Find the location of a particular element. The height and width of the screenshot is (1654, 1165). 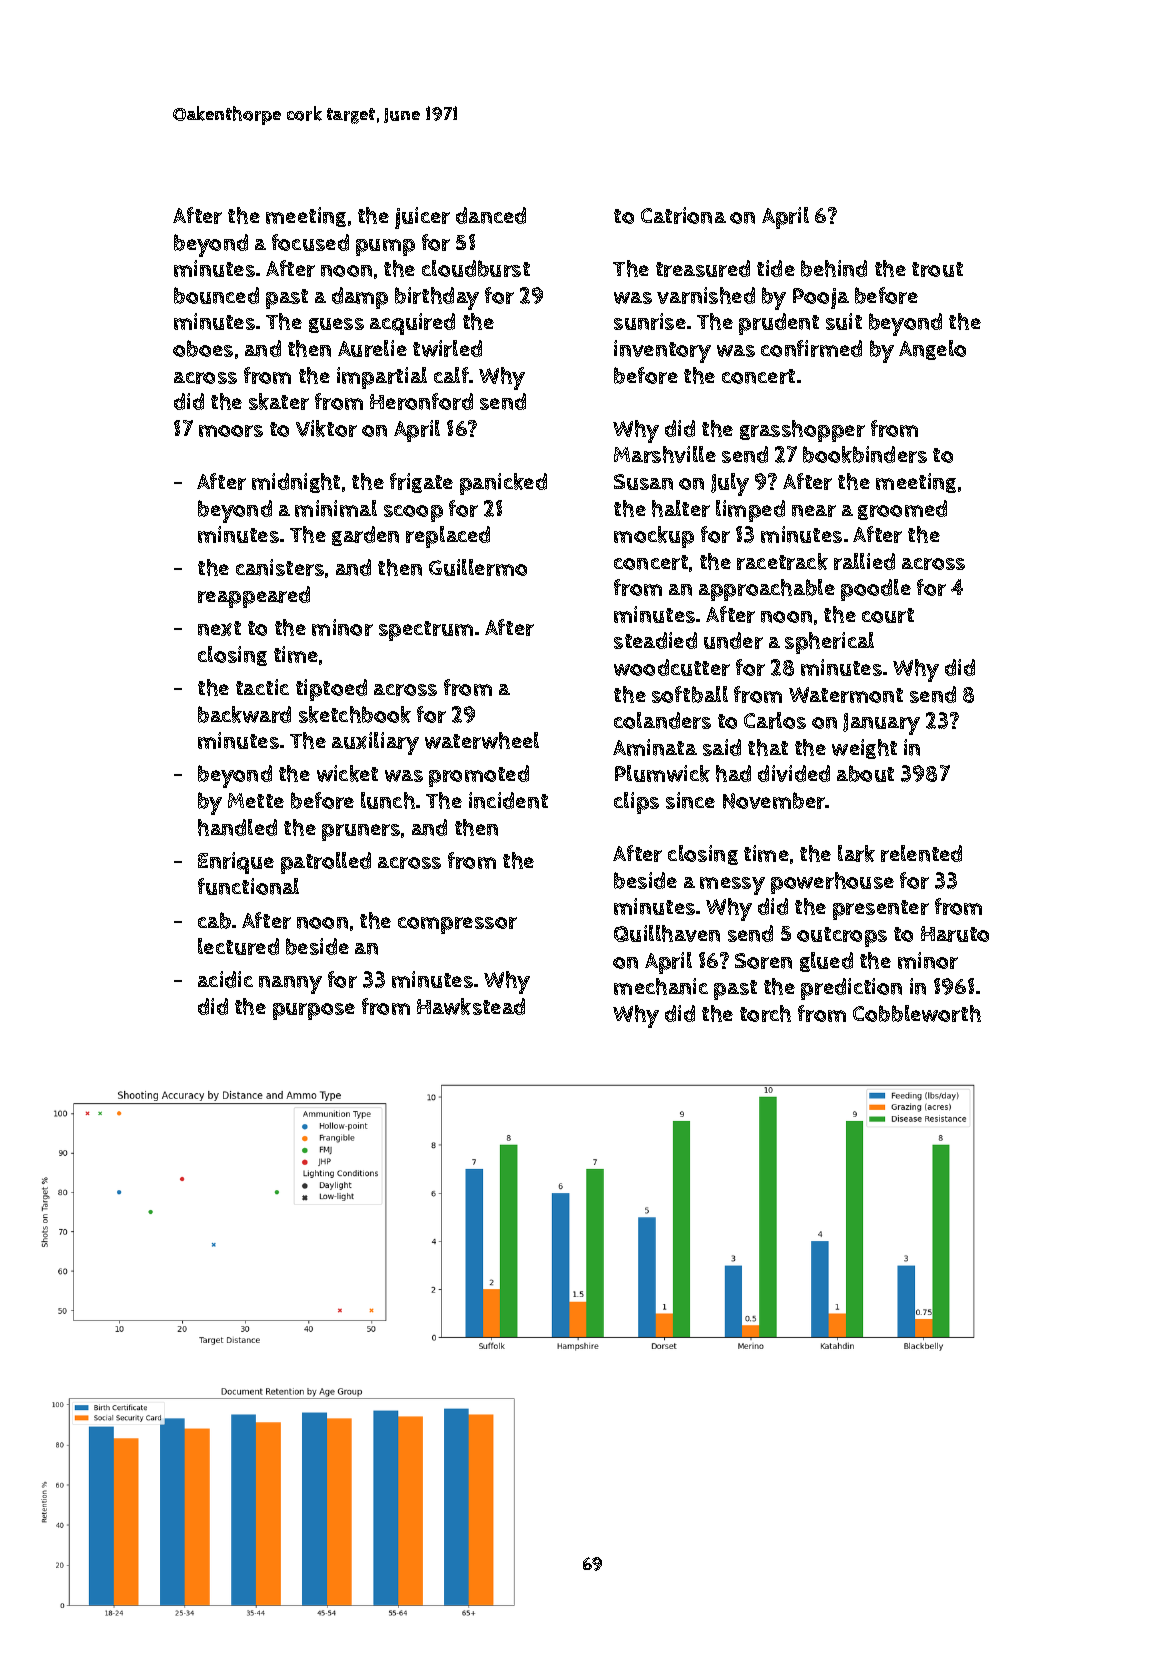

Hawkstead is located at coordinates (471, 1006).
